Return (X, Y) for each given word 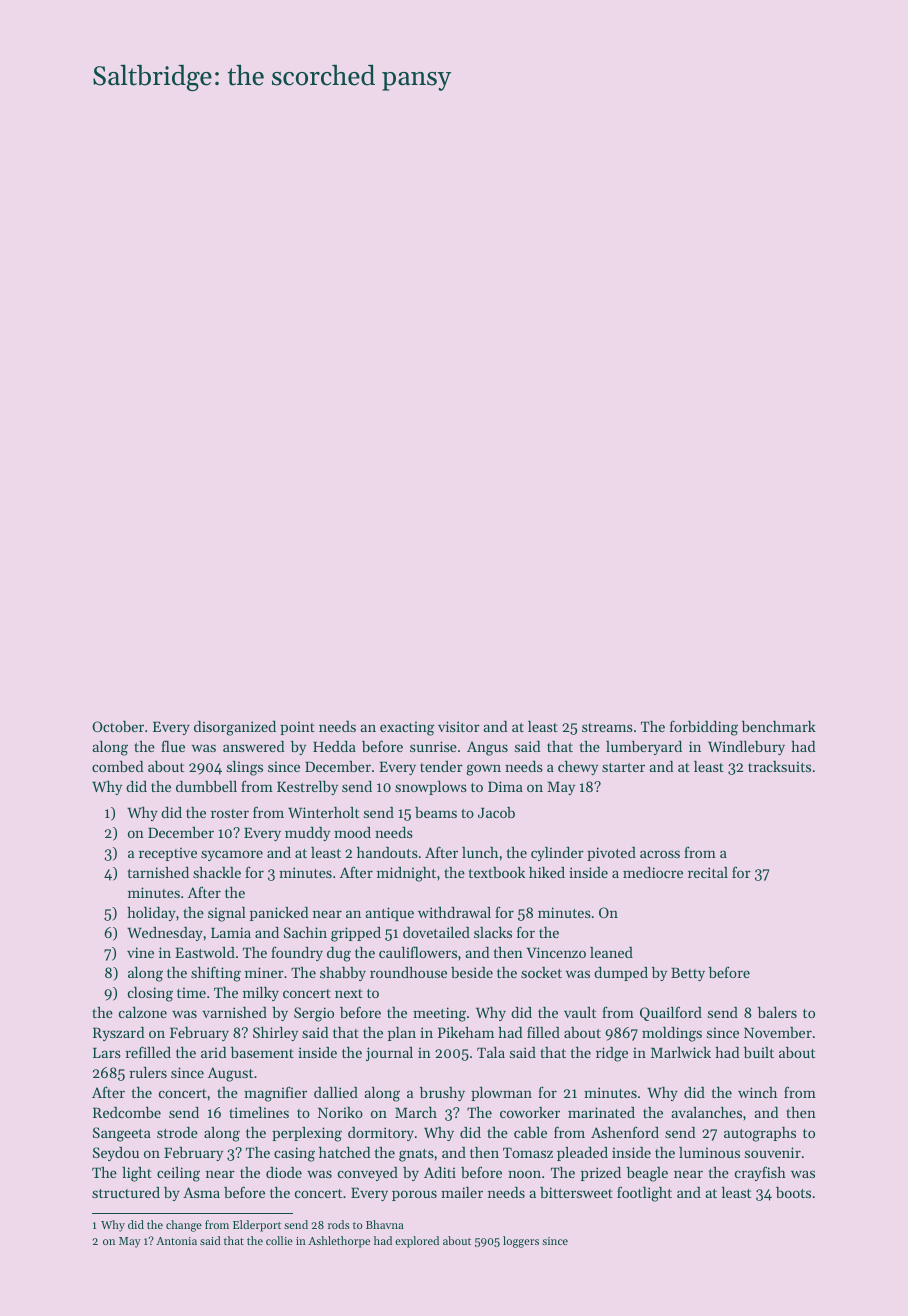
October (118, 726)
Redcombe (127, 1112)
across (660, 854)
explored (417, 1242)
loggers (521, 1242)
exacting (407, 728)
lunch (480, 852)
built (759, 1052)
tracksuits (779, 766)
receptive (168, 854)
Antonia (176, 1241)
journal (389, 1054)
